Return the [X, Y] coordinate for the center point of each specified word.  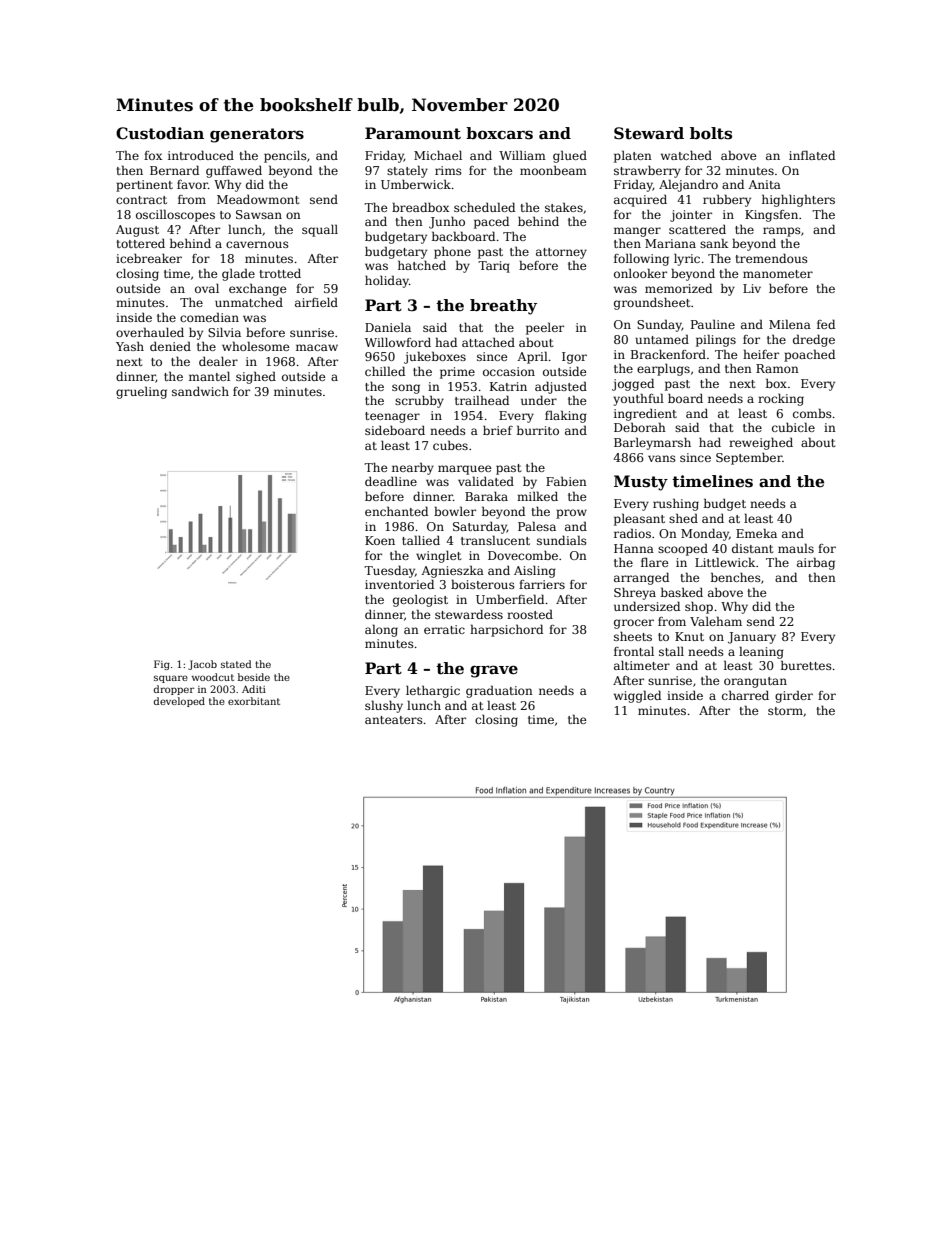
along [381, 630]
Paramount [413, 133]
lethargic [433, 691]
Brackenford [668, 354]
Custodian [160, 133]
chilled [385, 371]
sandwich [200, 391]
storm [785, 711]
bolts [711, 133]
